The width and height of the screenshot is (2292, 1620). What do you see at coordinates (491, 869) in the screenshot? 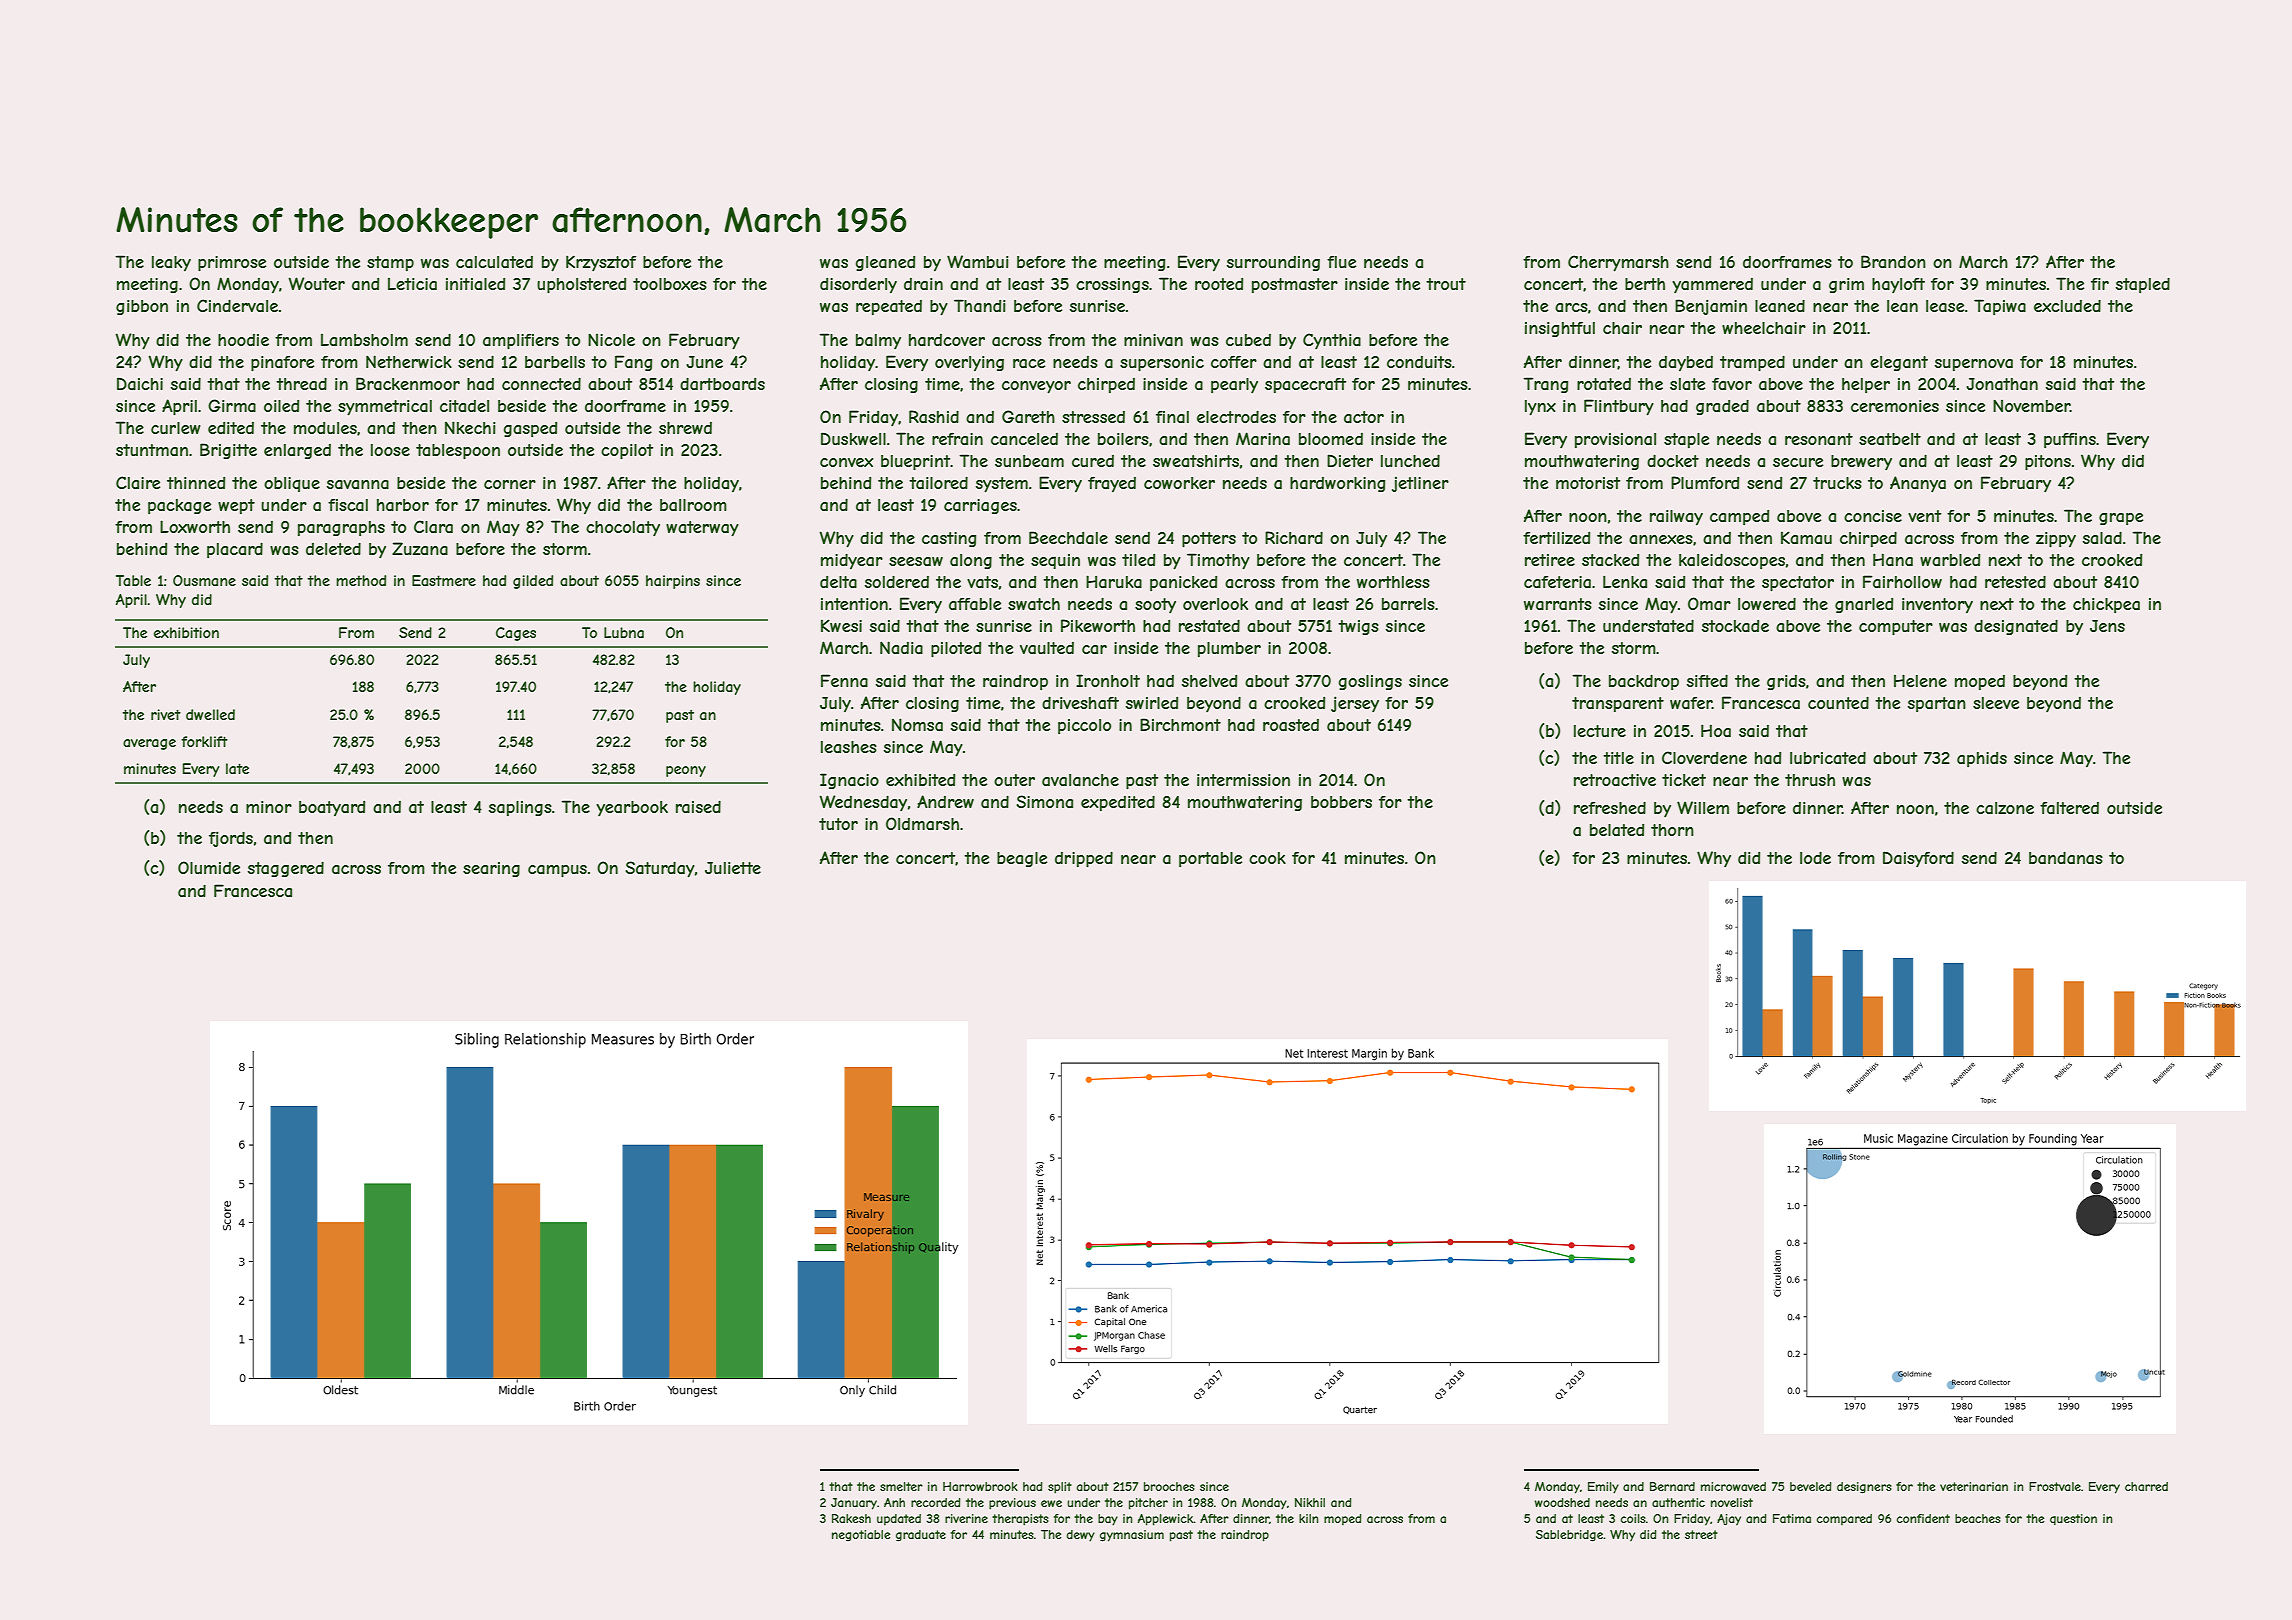
I see `searing` at bounding box center [491, 869].
